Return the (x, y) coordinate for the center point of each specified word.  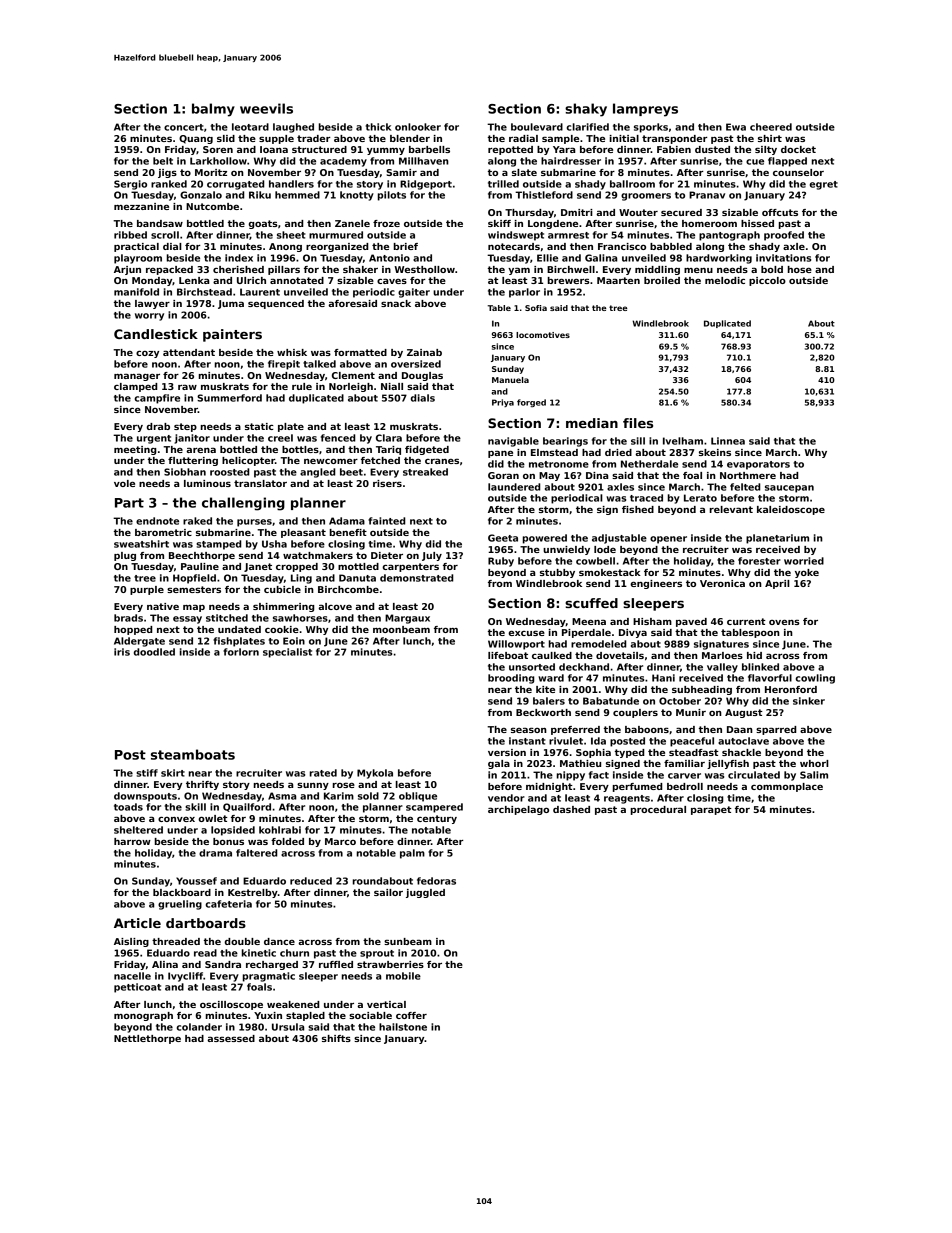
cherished (238, 269)
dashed (571, 809)
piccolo (767, 281)
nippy (571, 776)
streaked (425, 472)
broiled (662, 280)
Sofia (536, 308)
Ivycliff (185, 977)
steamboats (193, 754)
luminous (207, 483)
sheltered (138, 830)
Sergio (130, 185)
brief (406, 246)
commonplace (787, 787)
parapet (711, 810)
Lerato (700, 498)
